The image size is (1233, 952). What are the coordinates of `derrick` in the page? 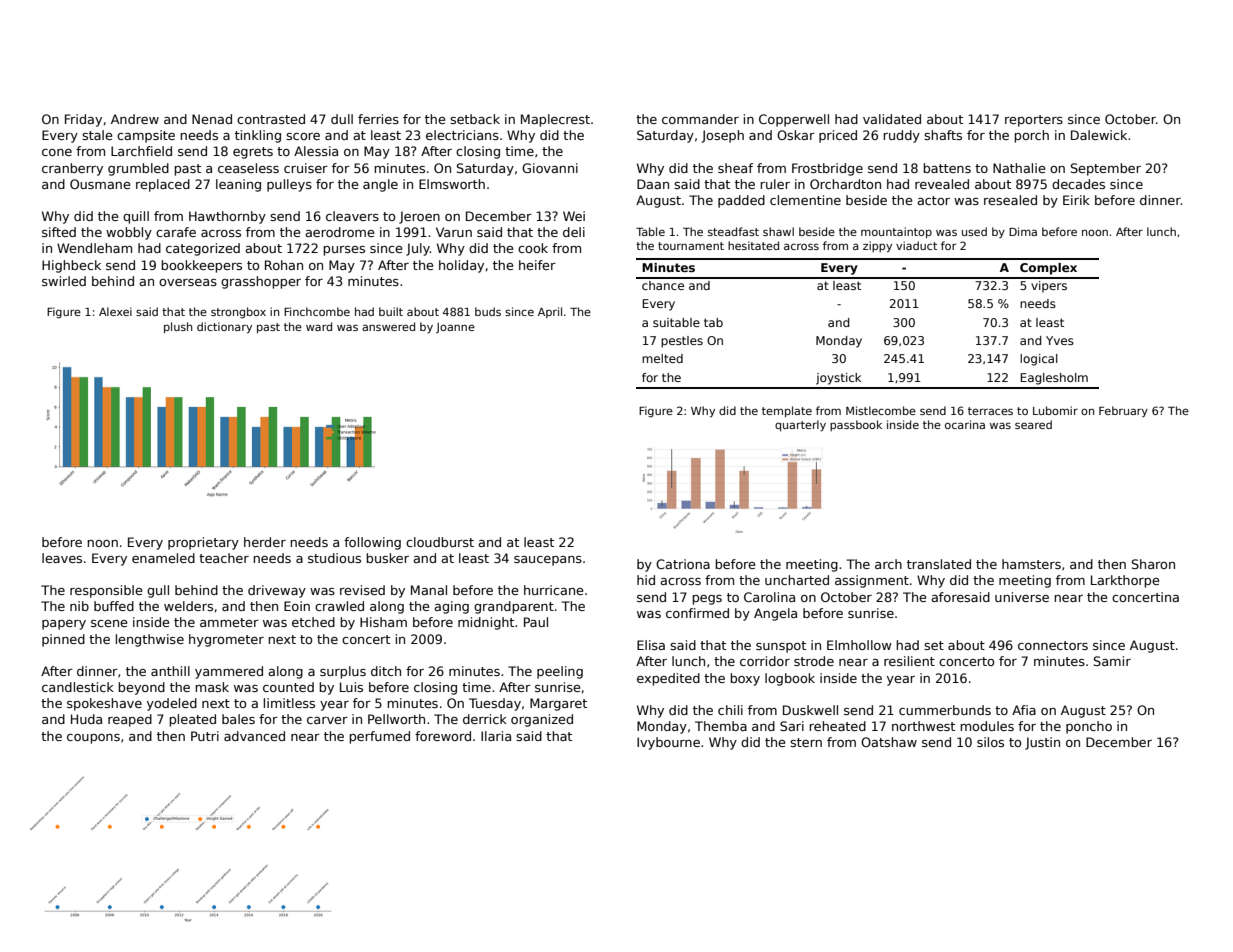 It's located at (485, 719).
